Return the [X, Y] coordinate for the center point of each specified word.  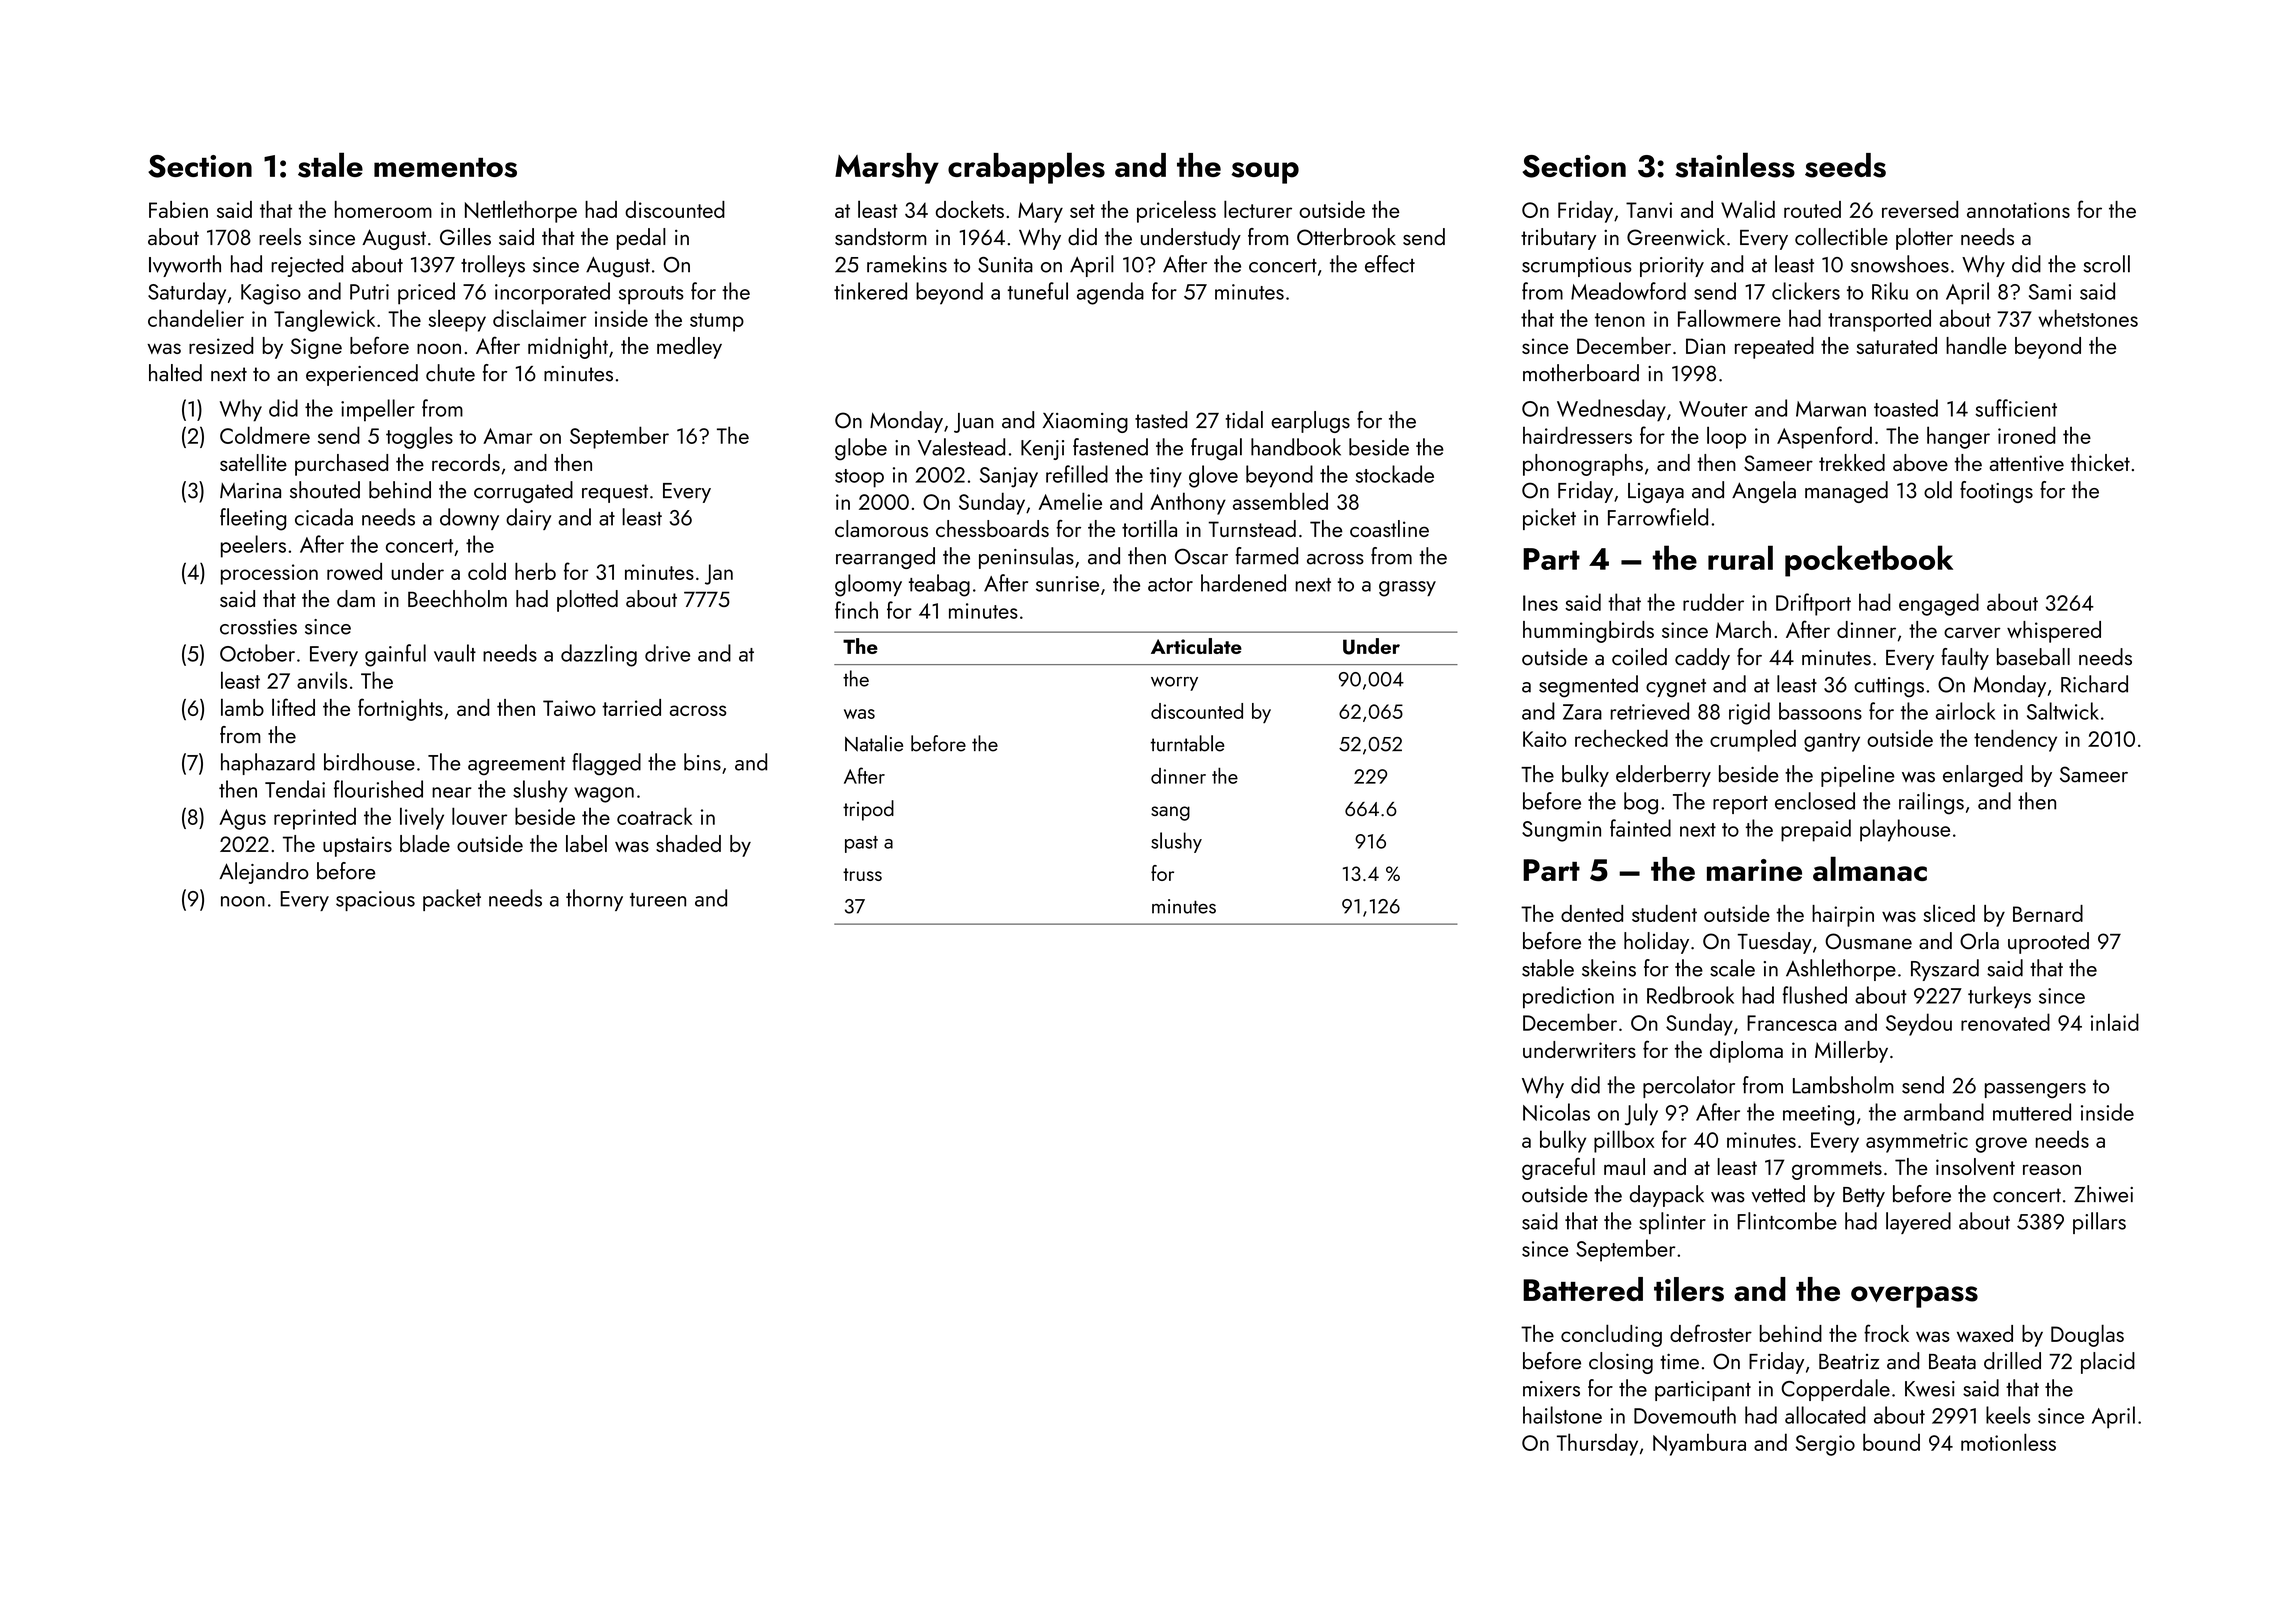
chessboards [992, 528]
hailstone [1562, 1415]
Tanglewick [324, 320]
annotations [2018, 210]
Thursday [1597, 1444]
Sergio [1825, 1445]
